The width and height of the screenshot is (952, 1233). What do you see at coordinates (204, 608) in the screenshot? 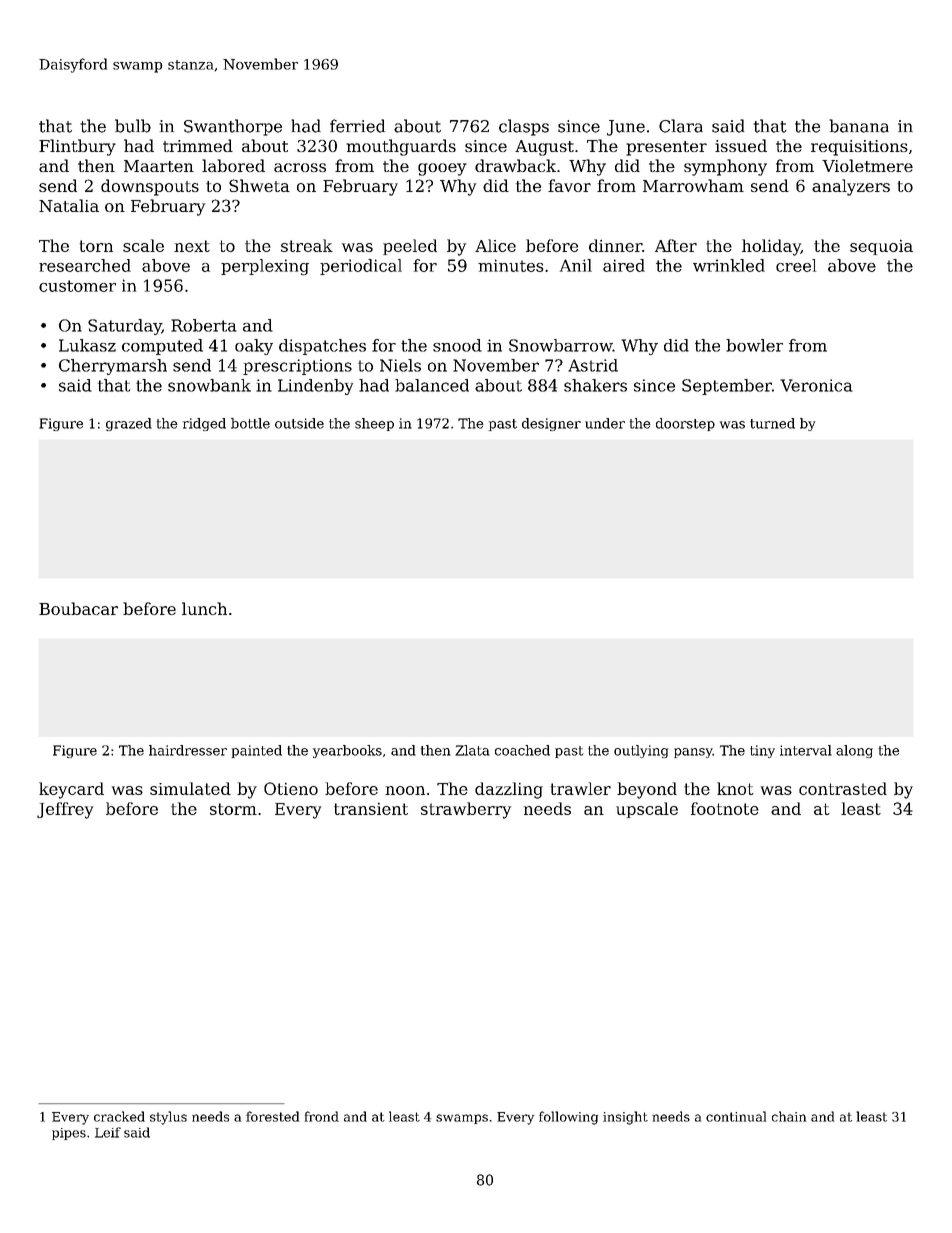
I see `lunch` at bounding box center [204, 608].
